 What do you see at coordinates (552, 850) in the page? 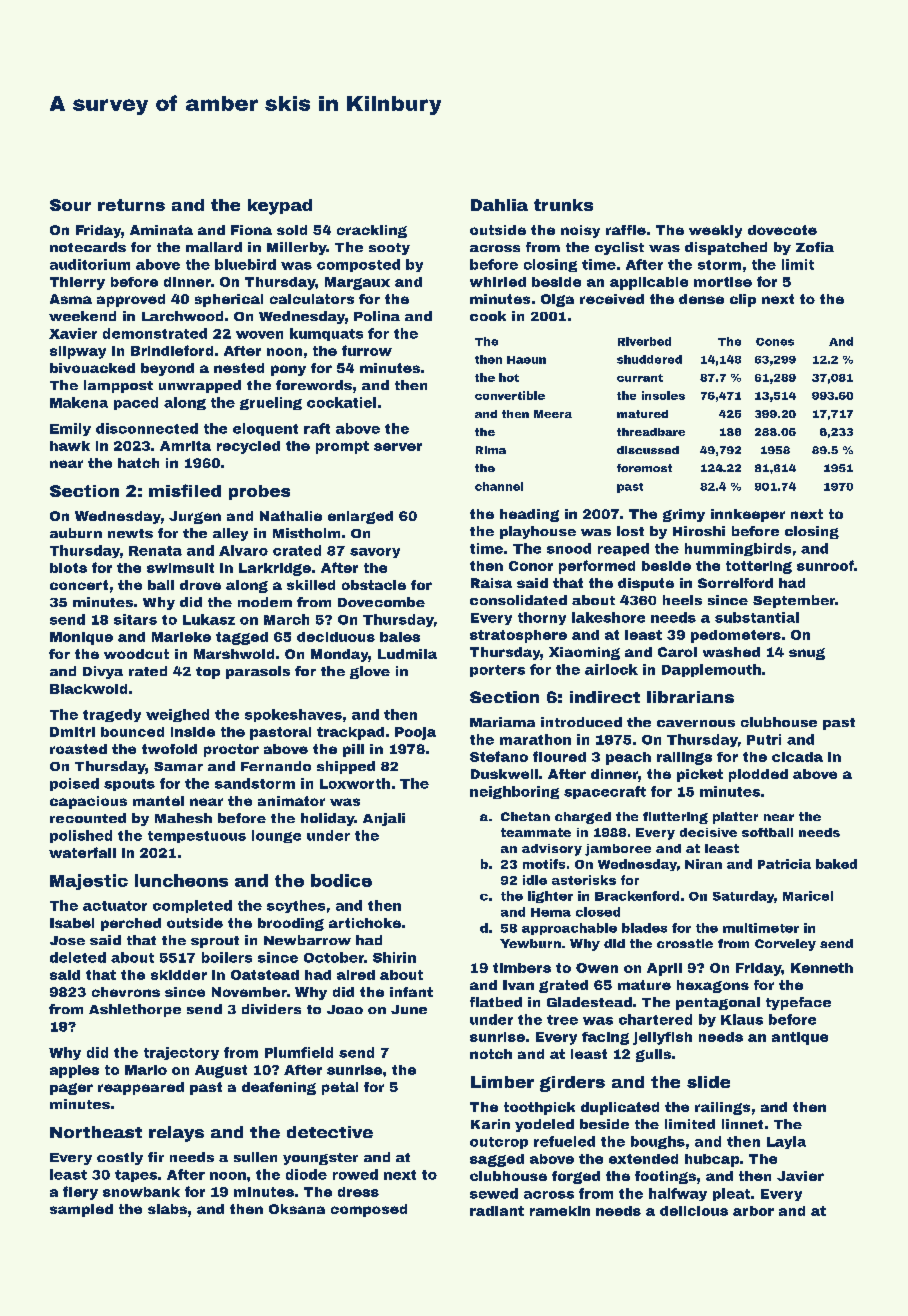
I see `advisory` at bounding box center [552, 850].
